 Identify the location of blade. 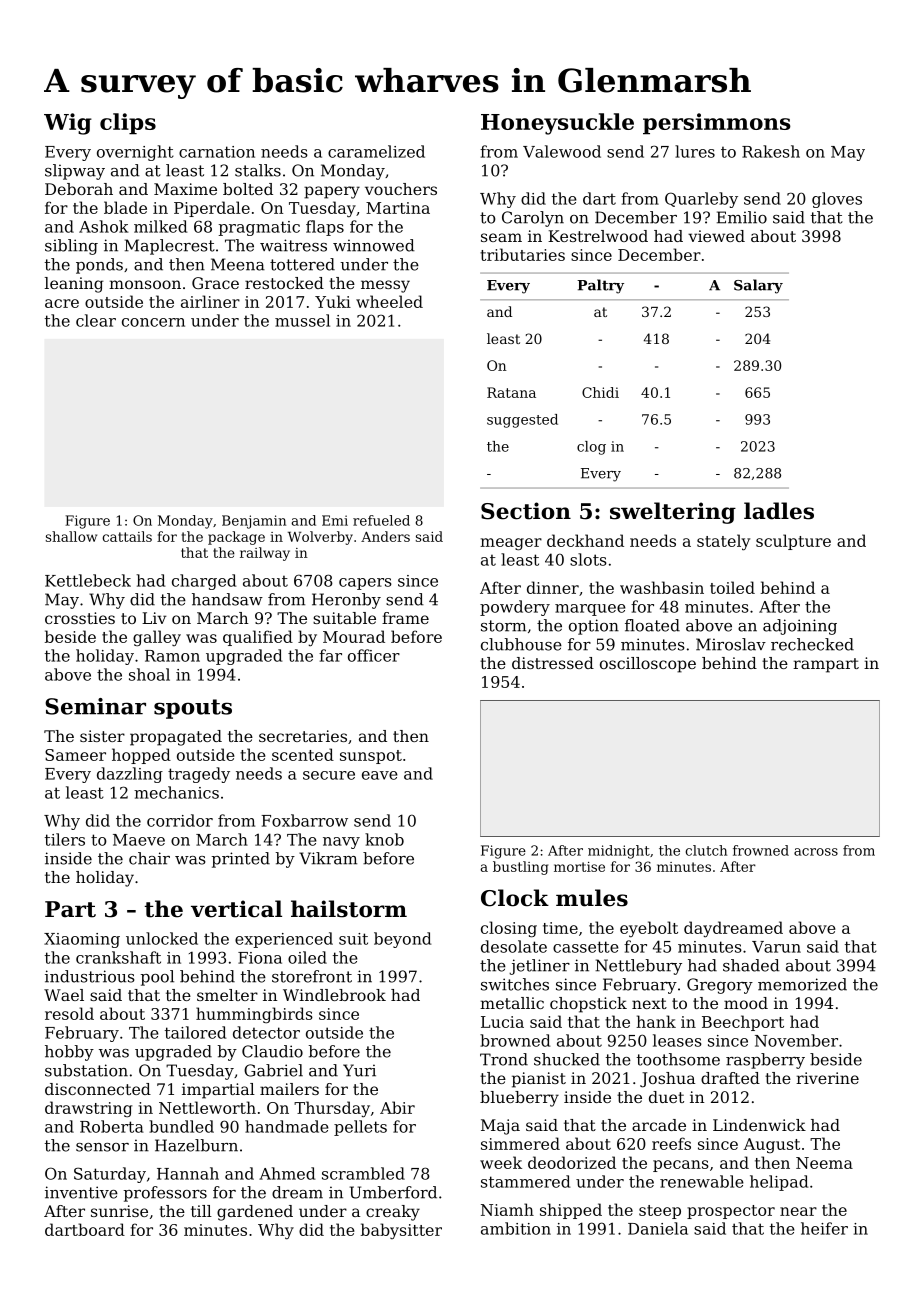
(125, 207).
